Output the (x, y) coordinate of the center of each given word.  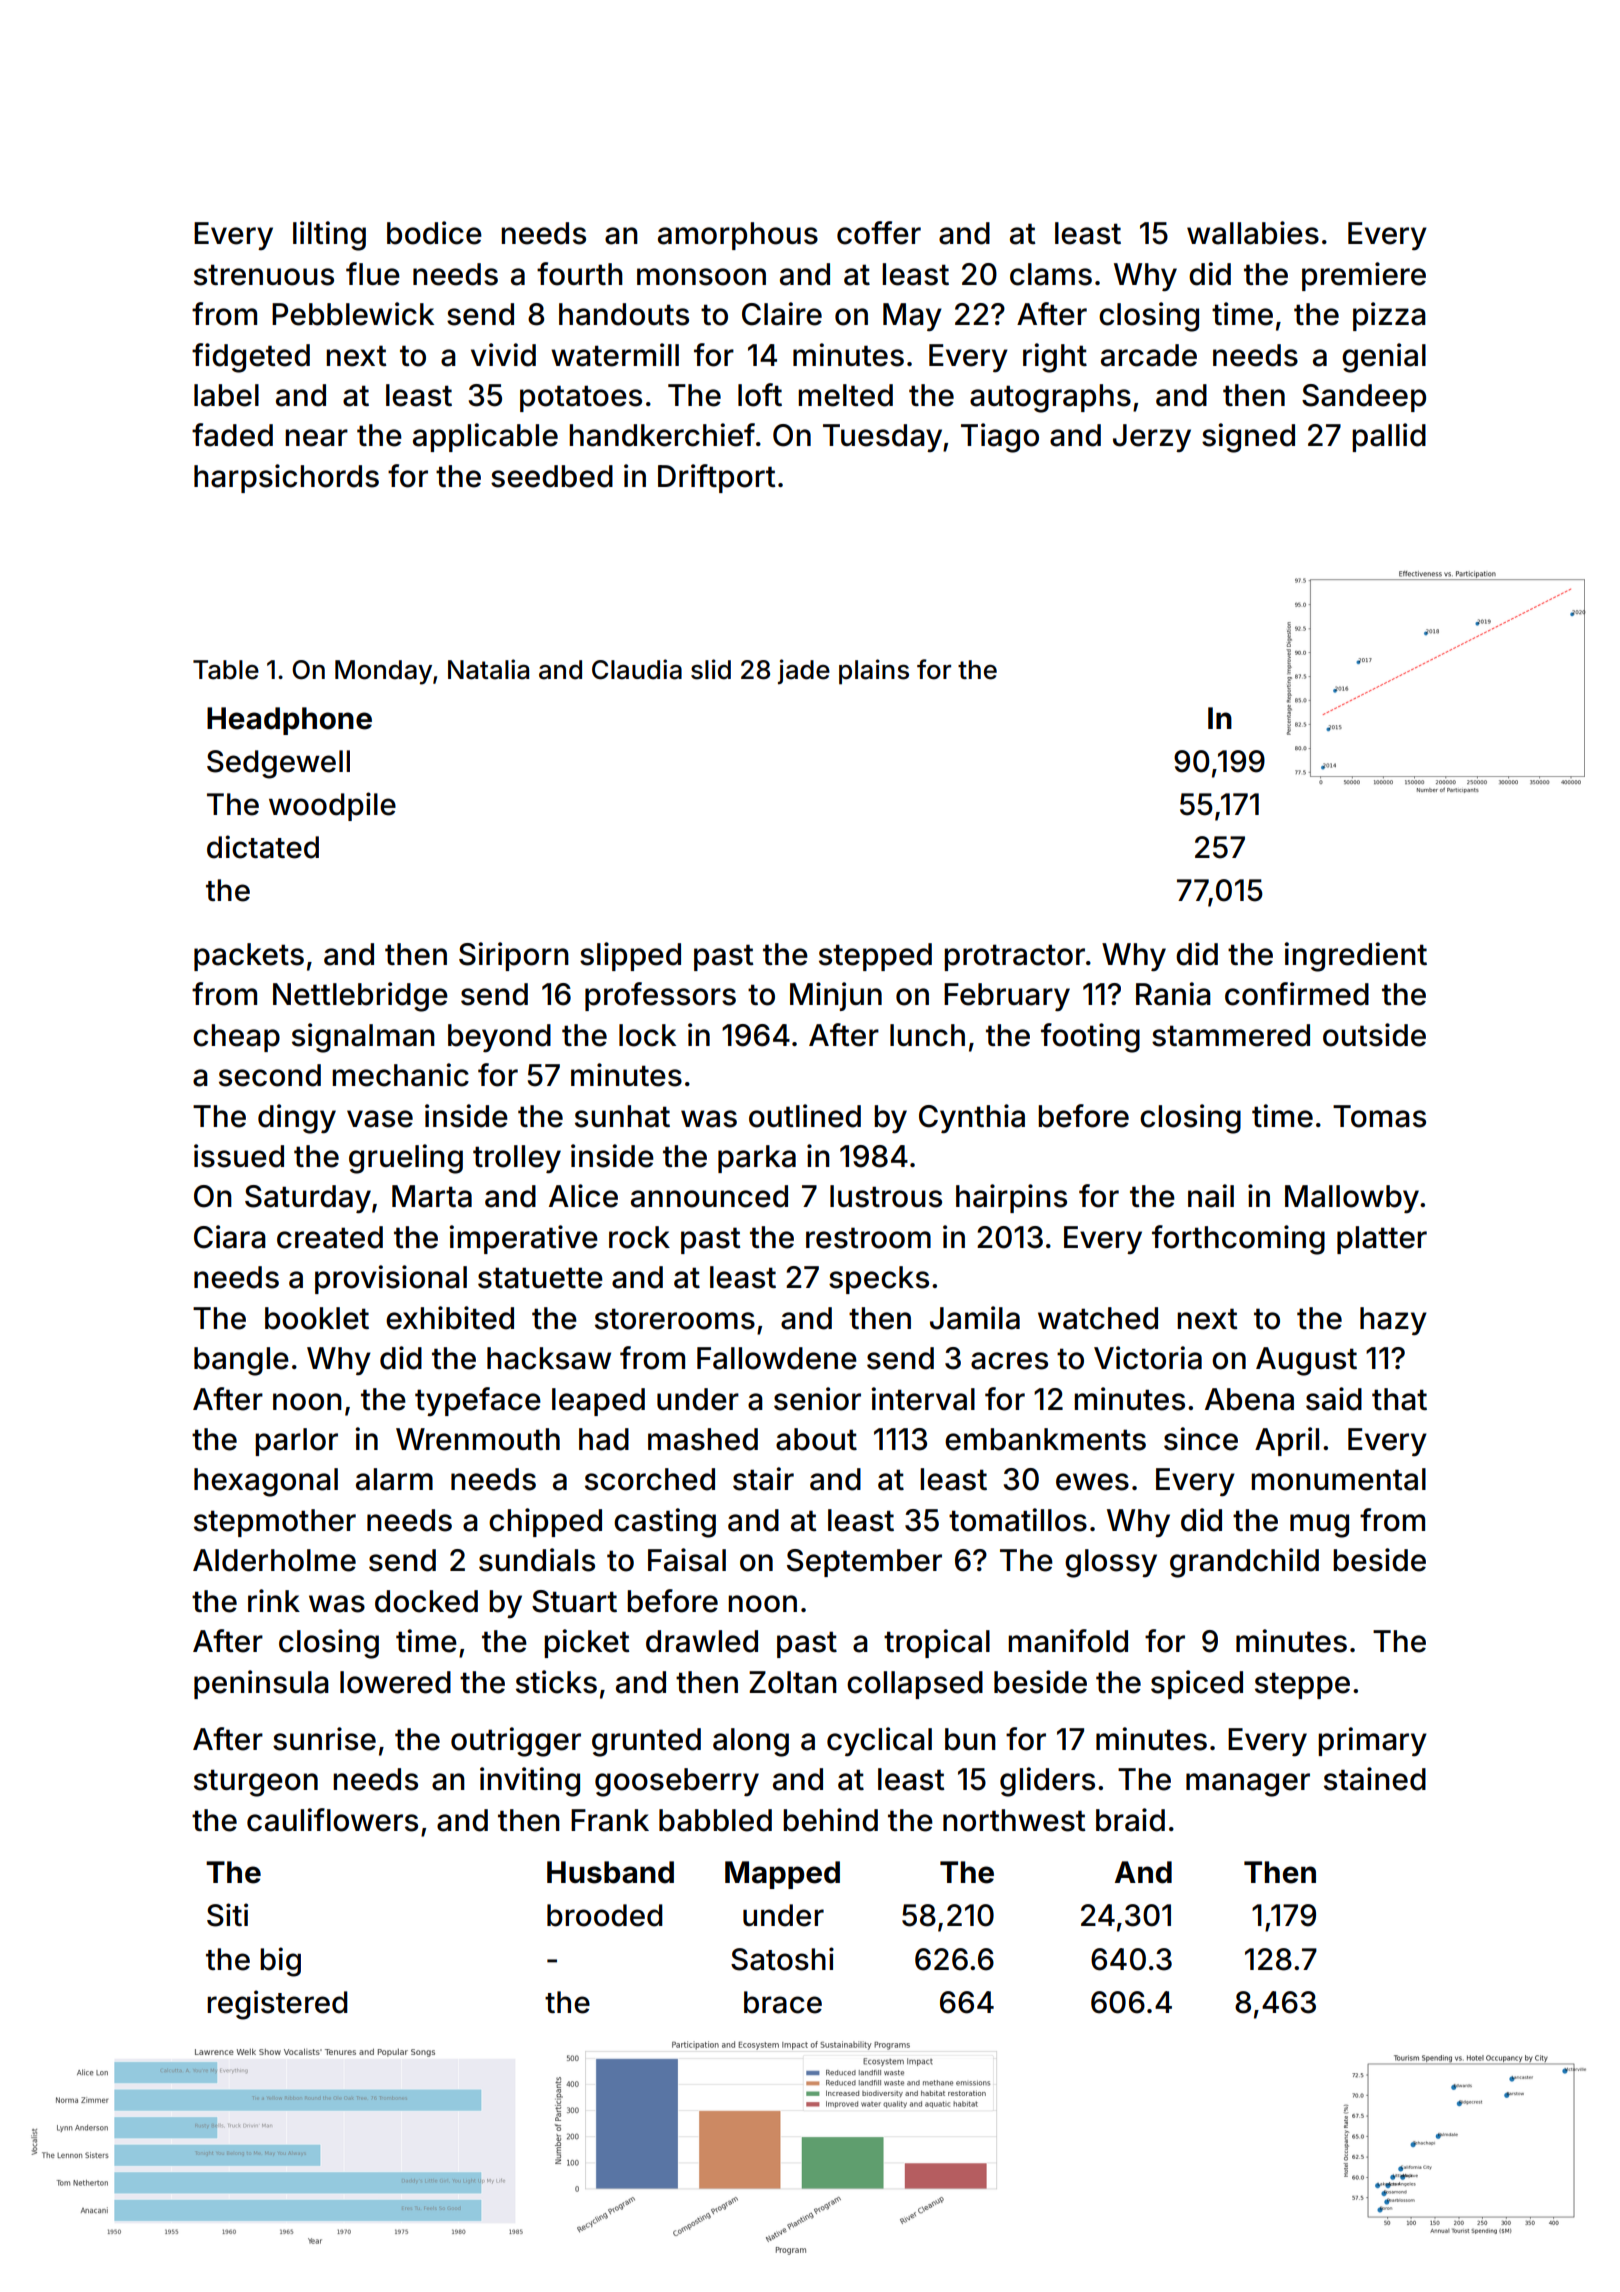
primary (1372, 1741)
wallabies (1253, 233)
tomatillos (1018, 1520)
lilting (329, 236)
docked (426, 1601)
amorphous (738, 236)
